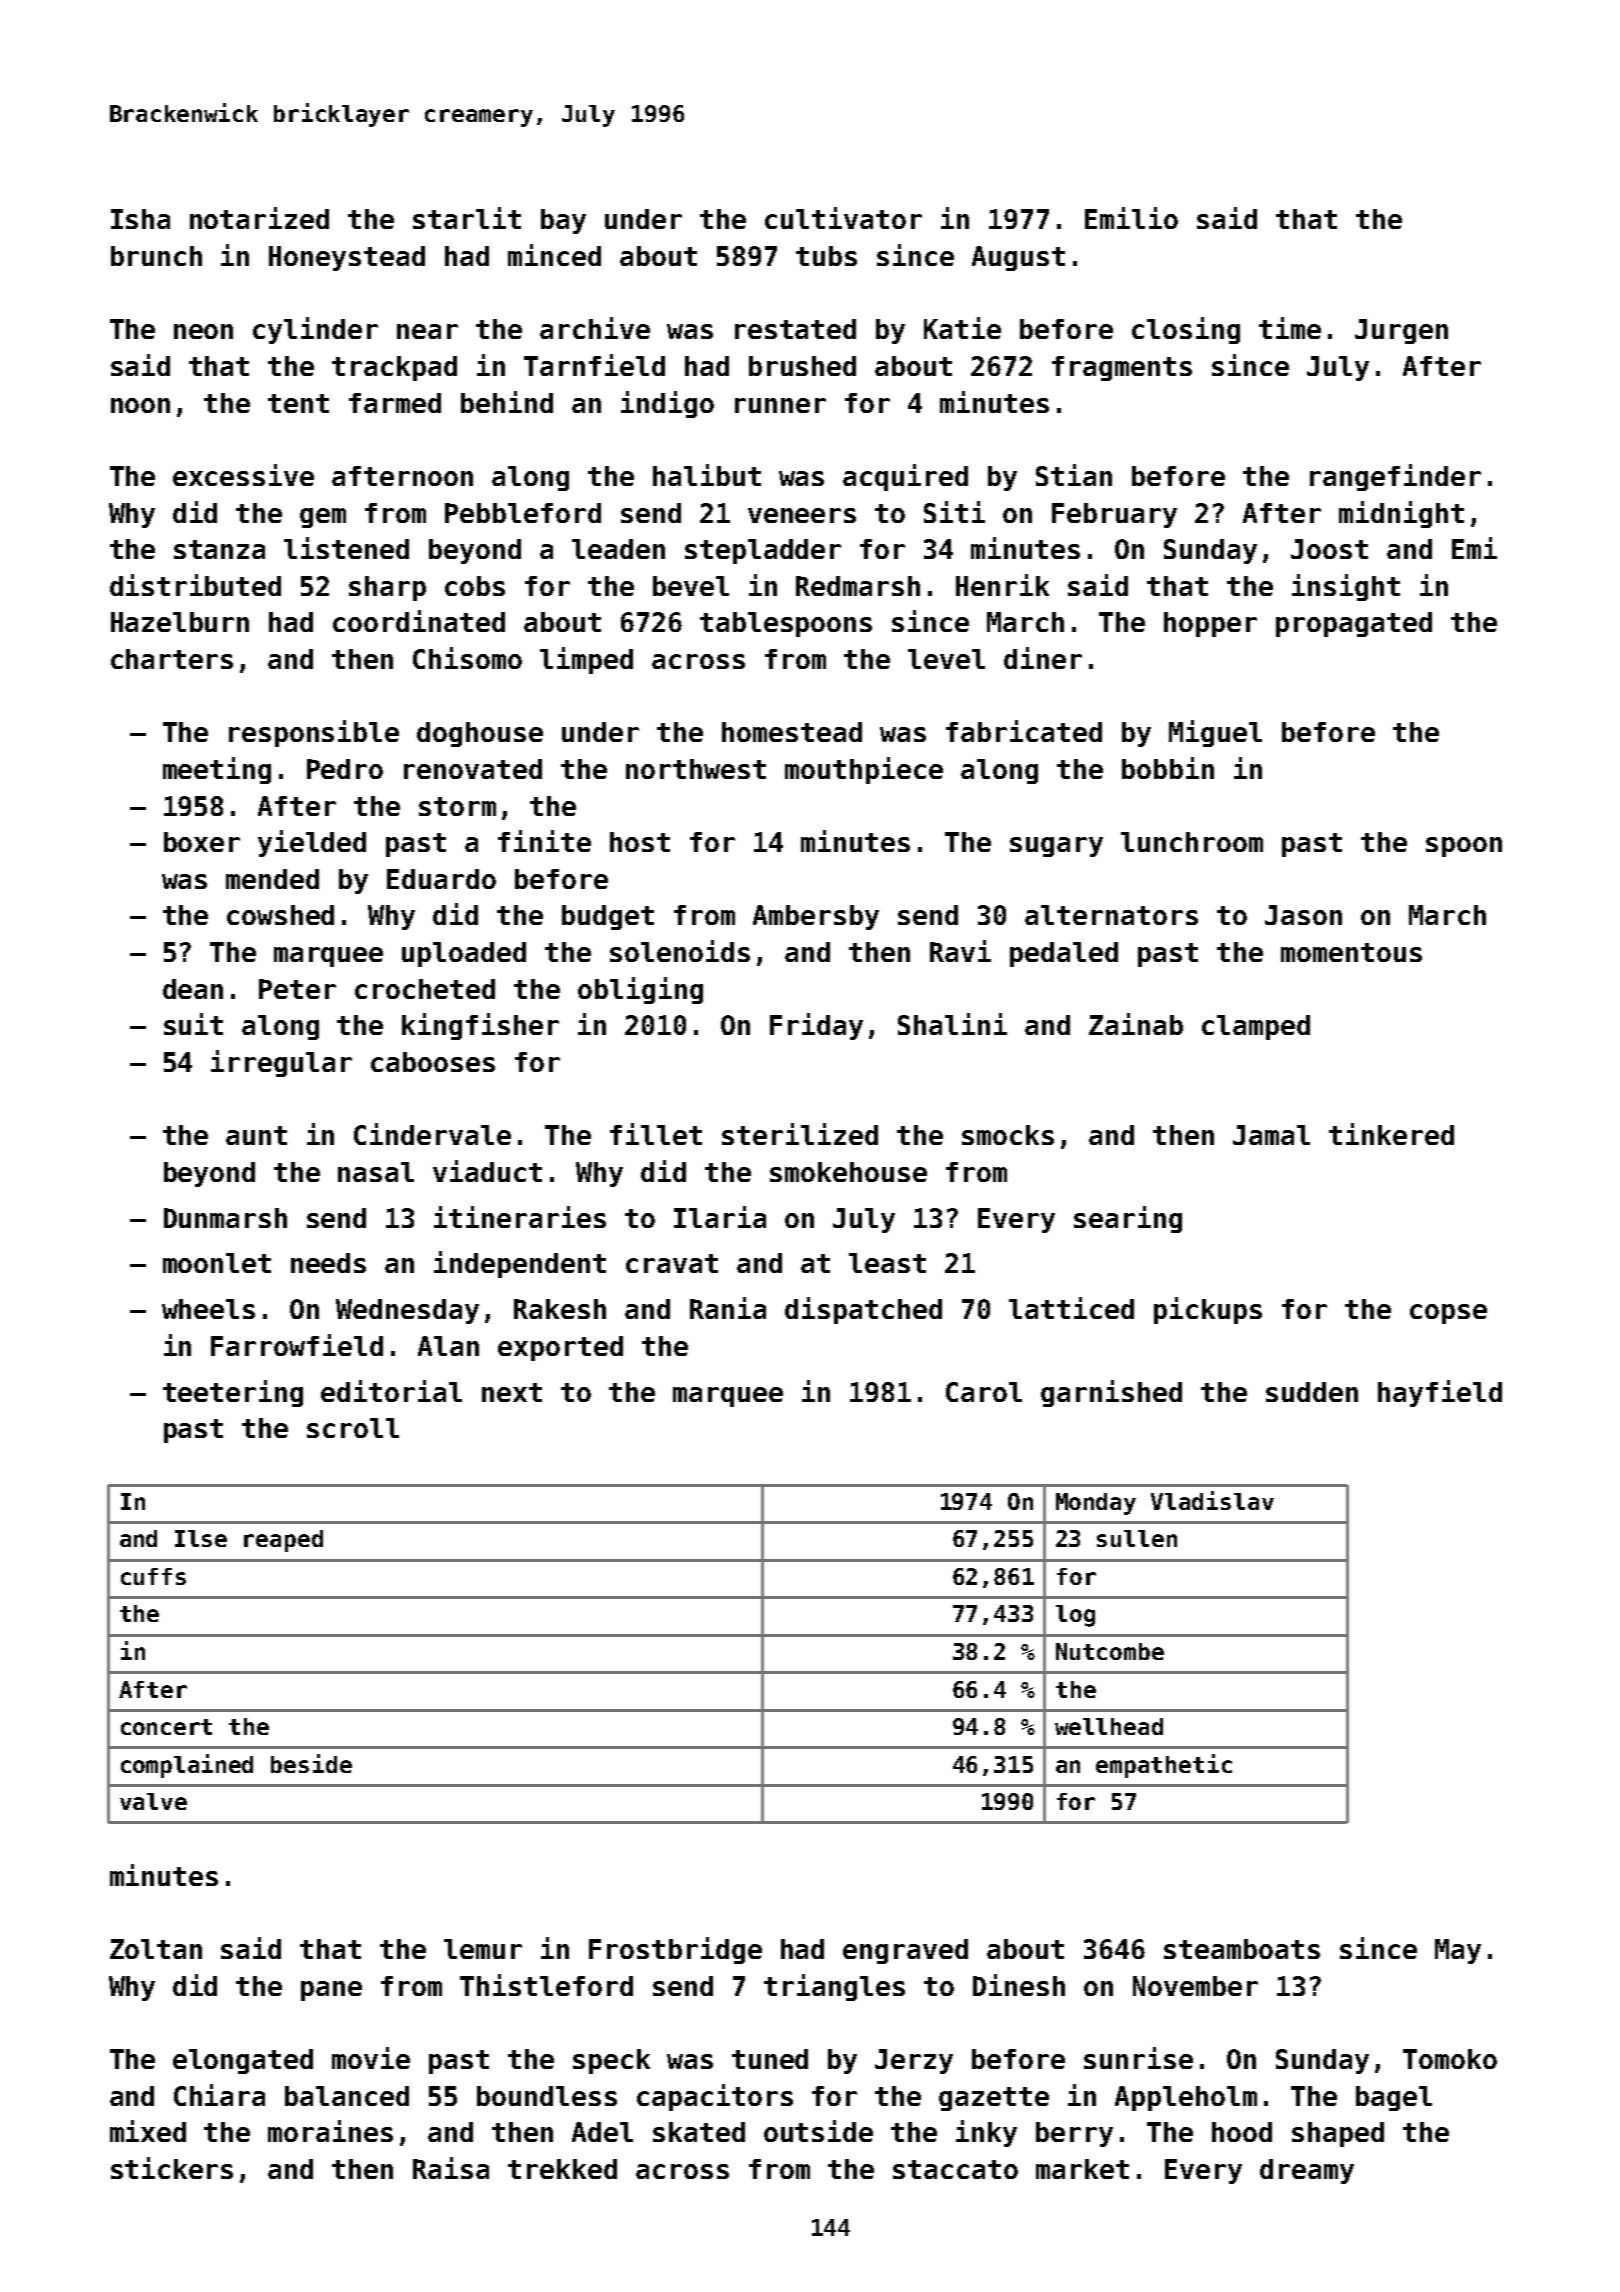 The height and width of the screenshot is (2292, 1620). I want to click on teetering, so click(233, 1393).
